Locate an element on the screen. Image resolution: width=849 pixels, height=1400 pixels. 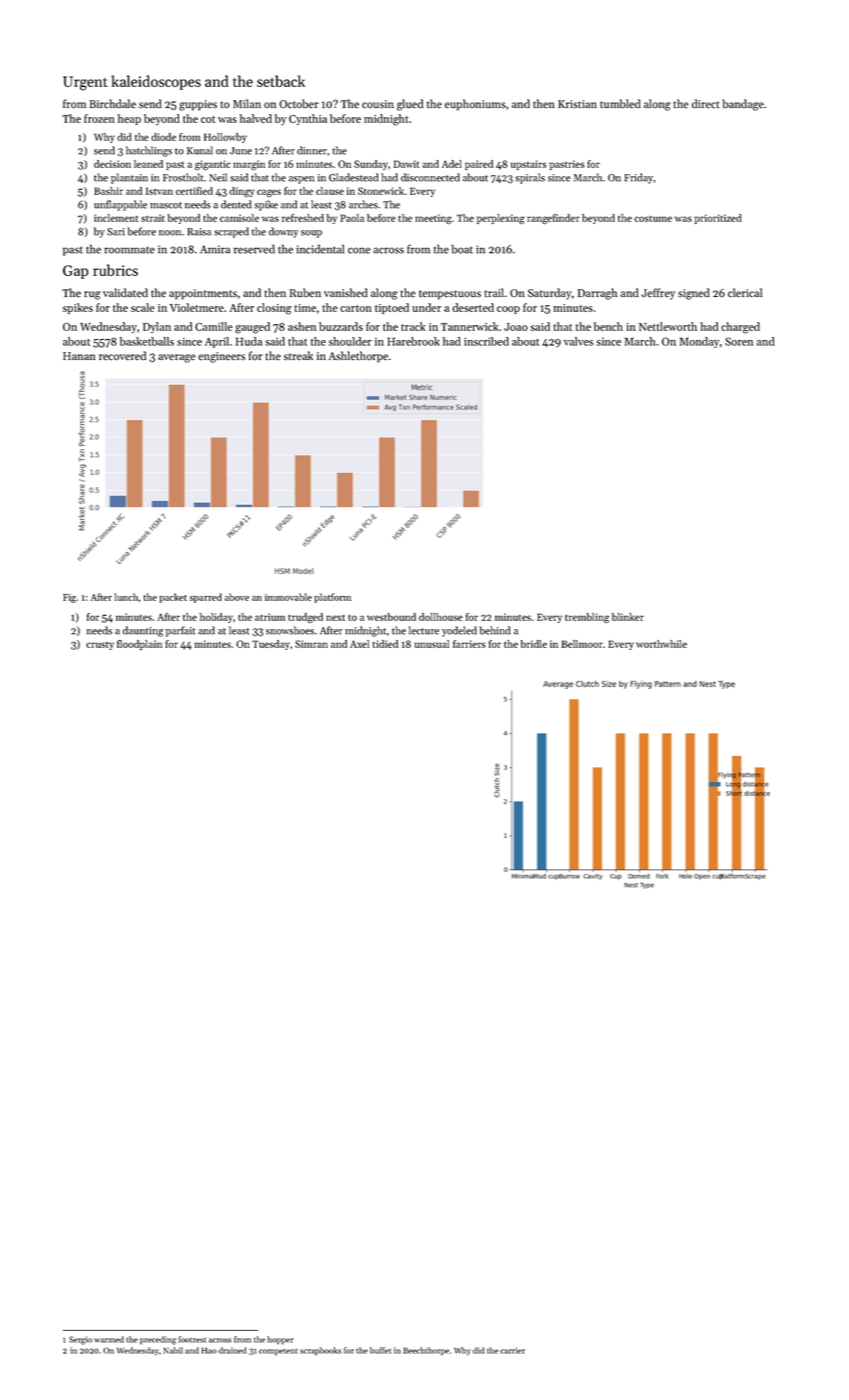
euphoniums is located at coordinates (475, 105).
